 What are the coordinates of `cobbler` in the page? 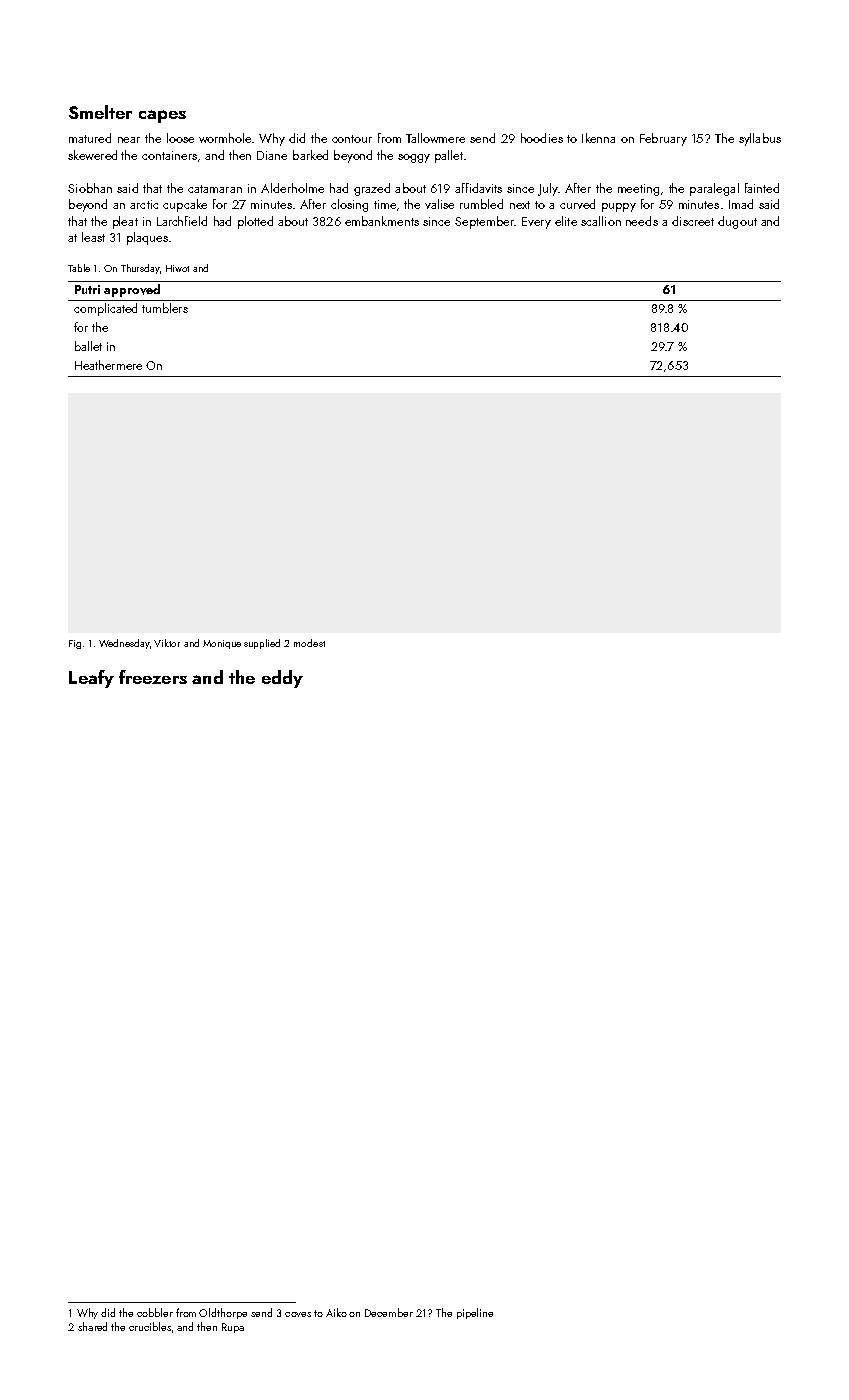 It's located at (155, 1312).
